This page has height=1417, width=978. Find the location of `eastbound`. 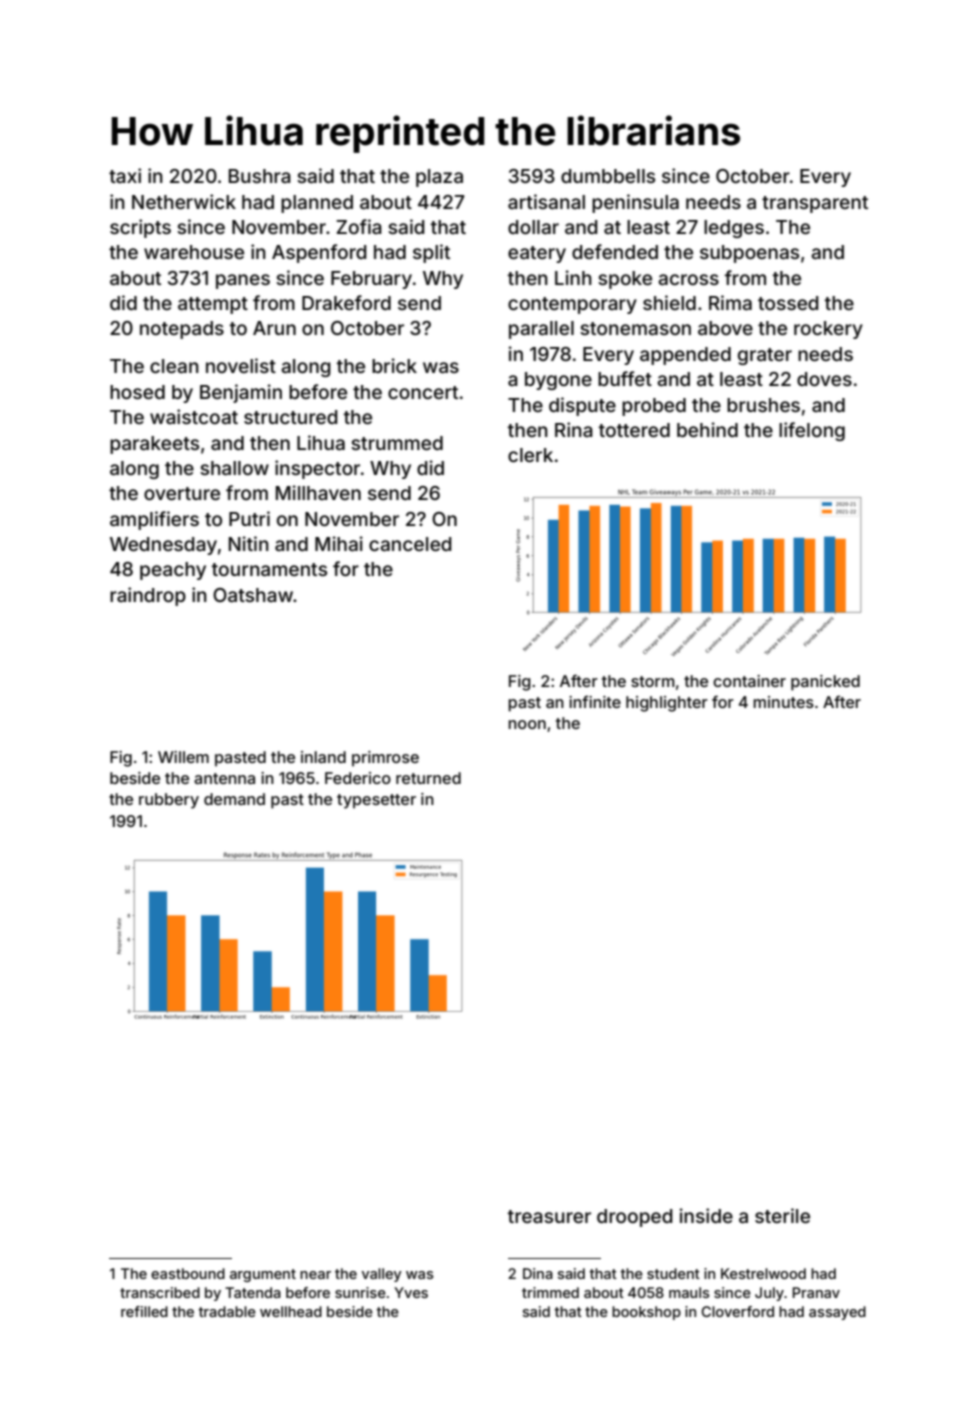

eastbound is located at coordinates (188, 1273).
